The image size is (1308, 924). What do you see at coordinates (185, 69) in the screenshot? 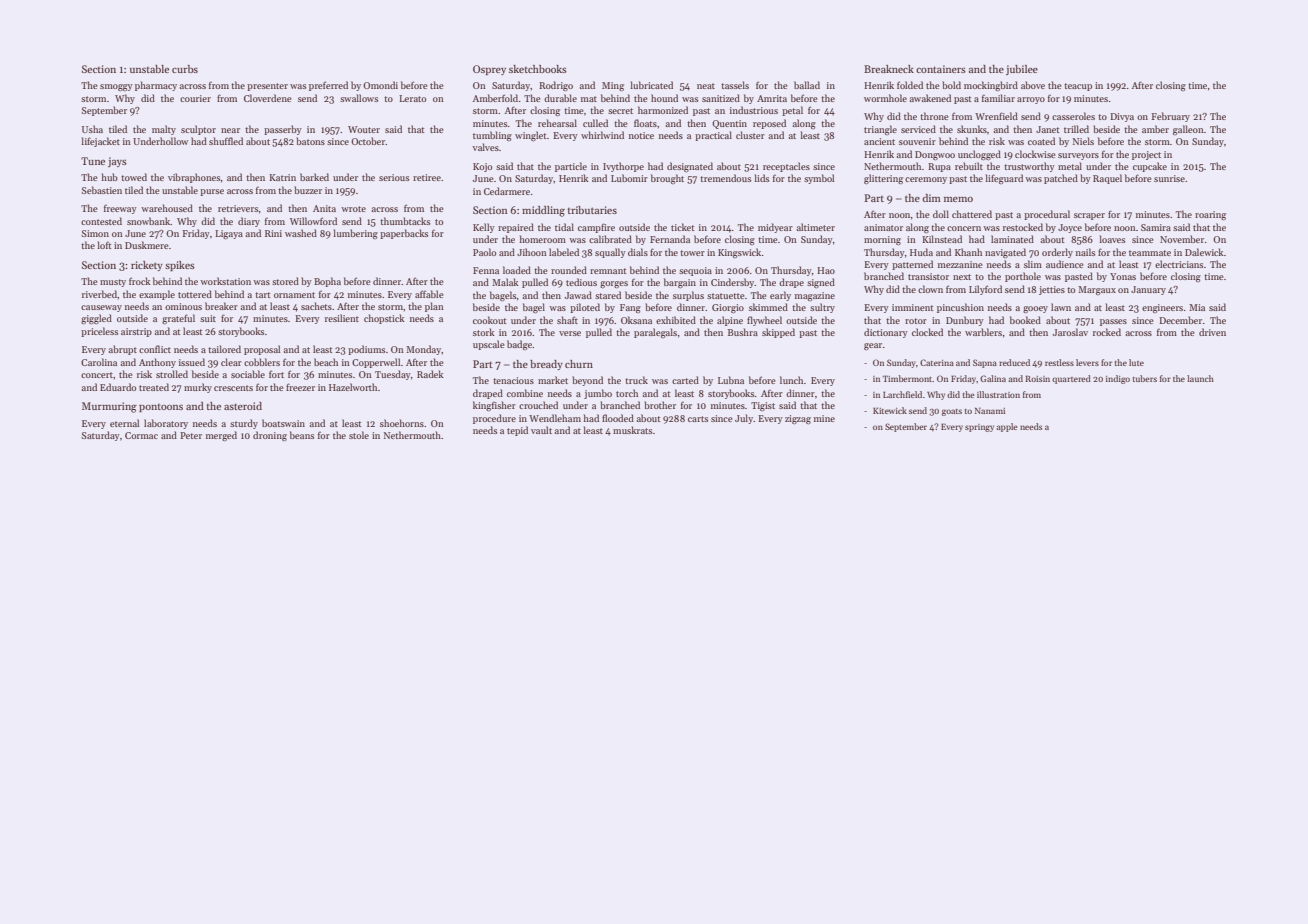
I see `curbs` at bounding box center [185, 69].
